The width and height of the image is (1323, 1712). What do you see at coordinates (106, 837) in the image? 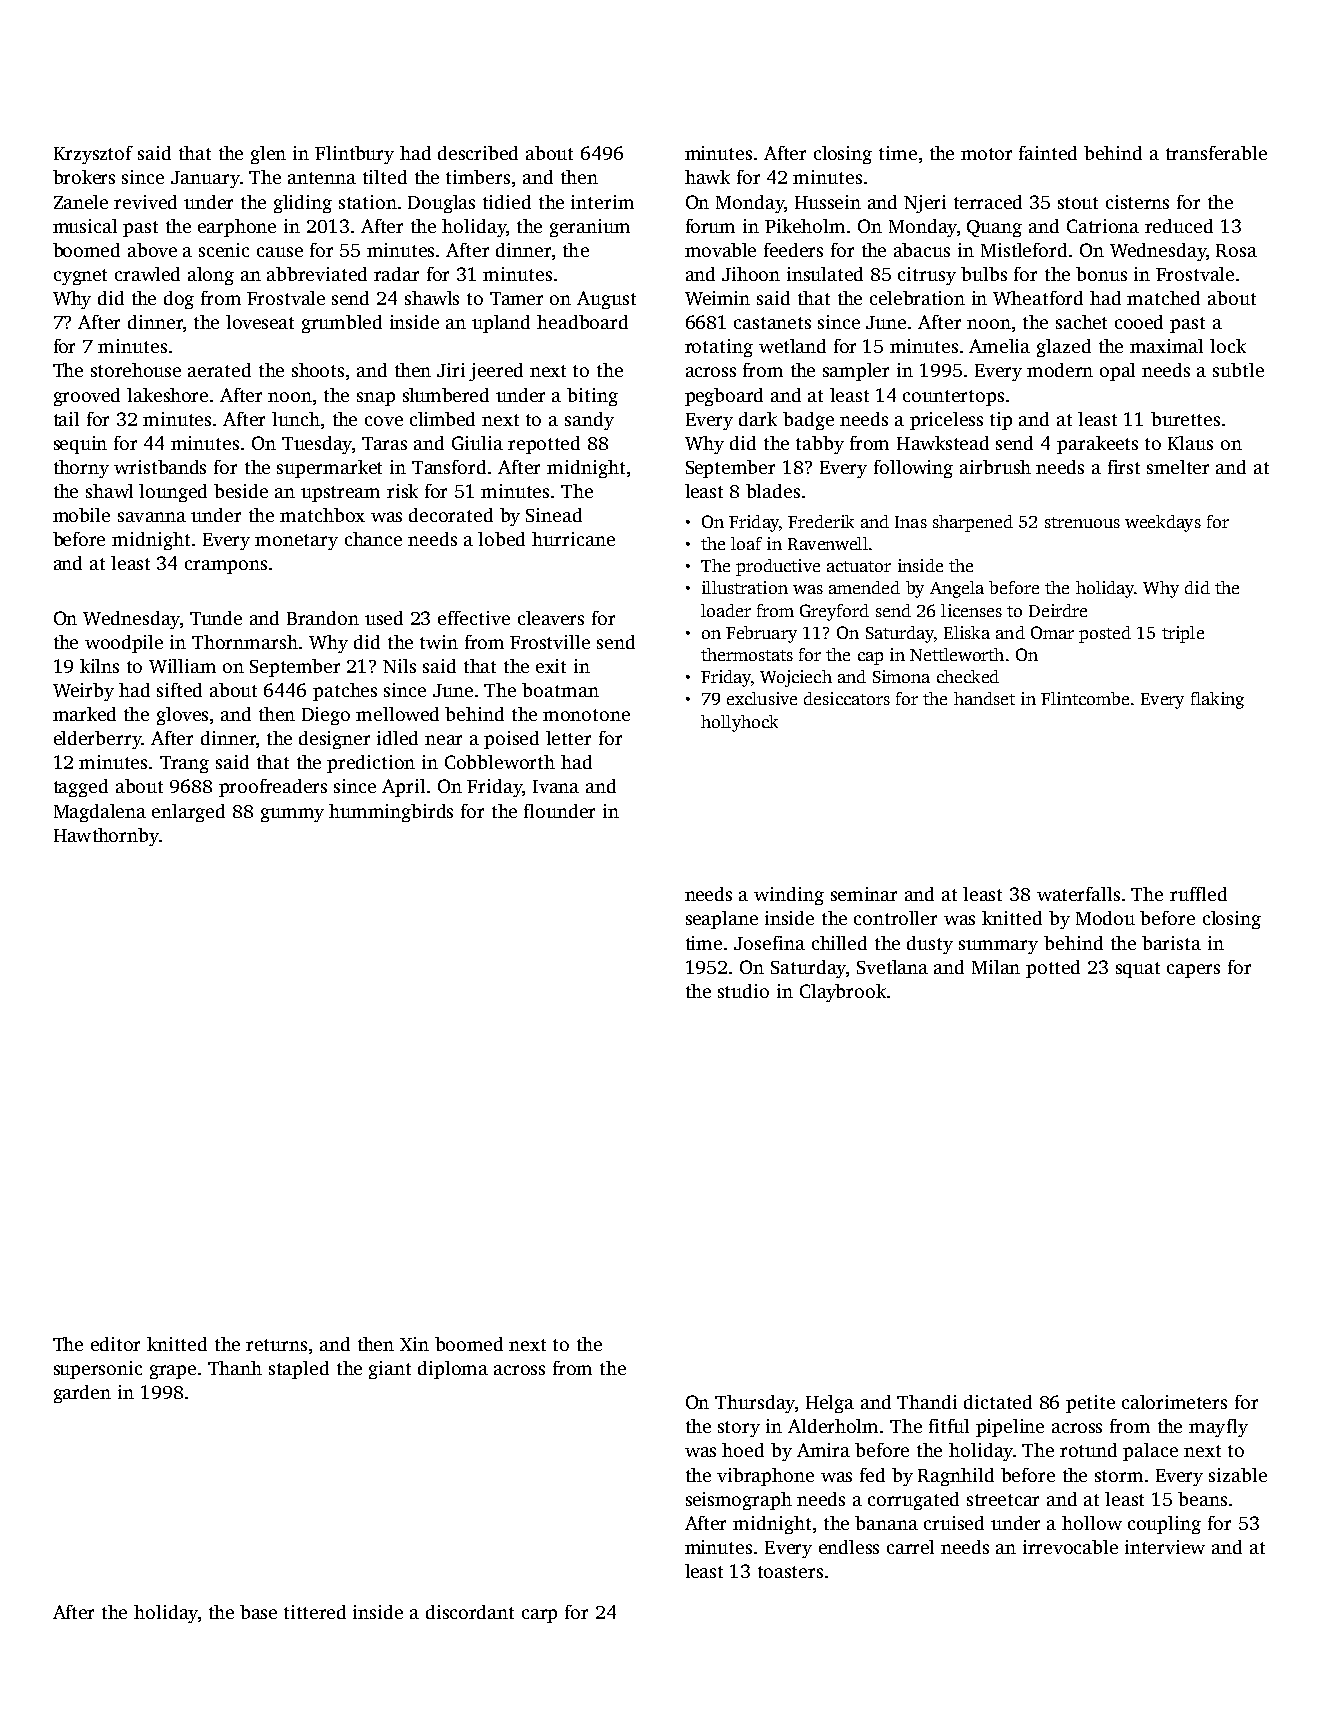
I see `Hawthornby` at bounding box center [106, 837].
